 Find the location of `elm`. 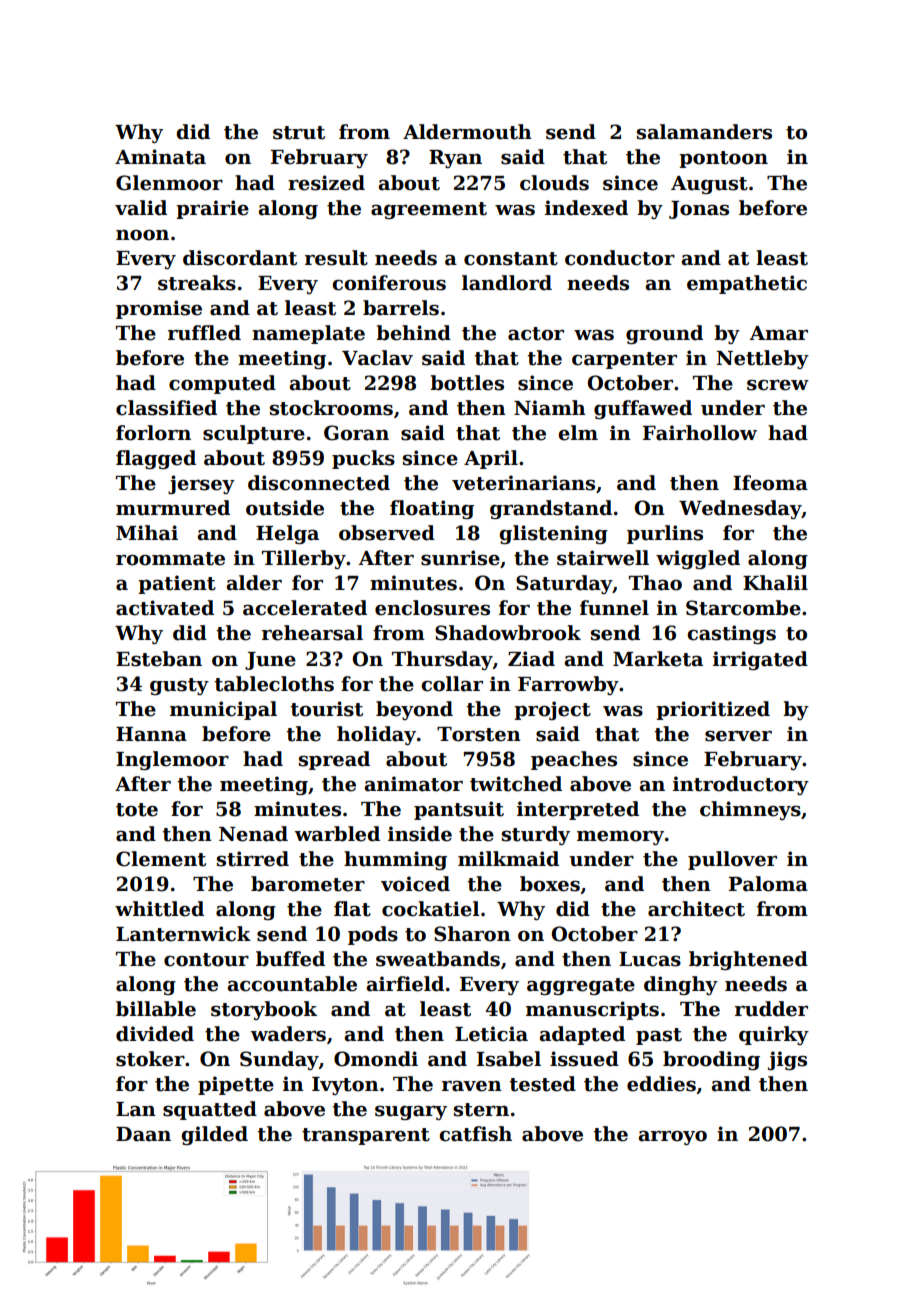

elm is located at coordinates (578, 433).
